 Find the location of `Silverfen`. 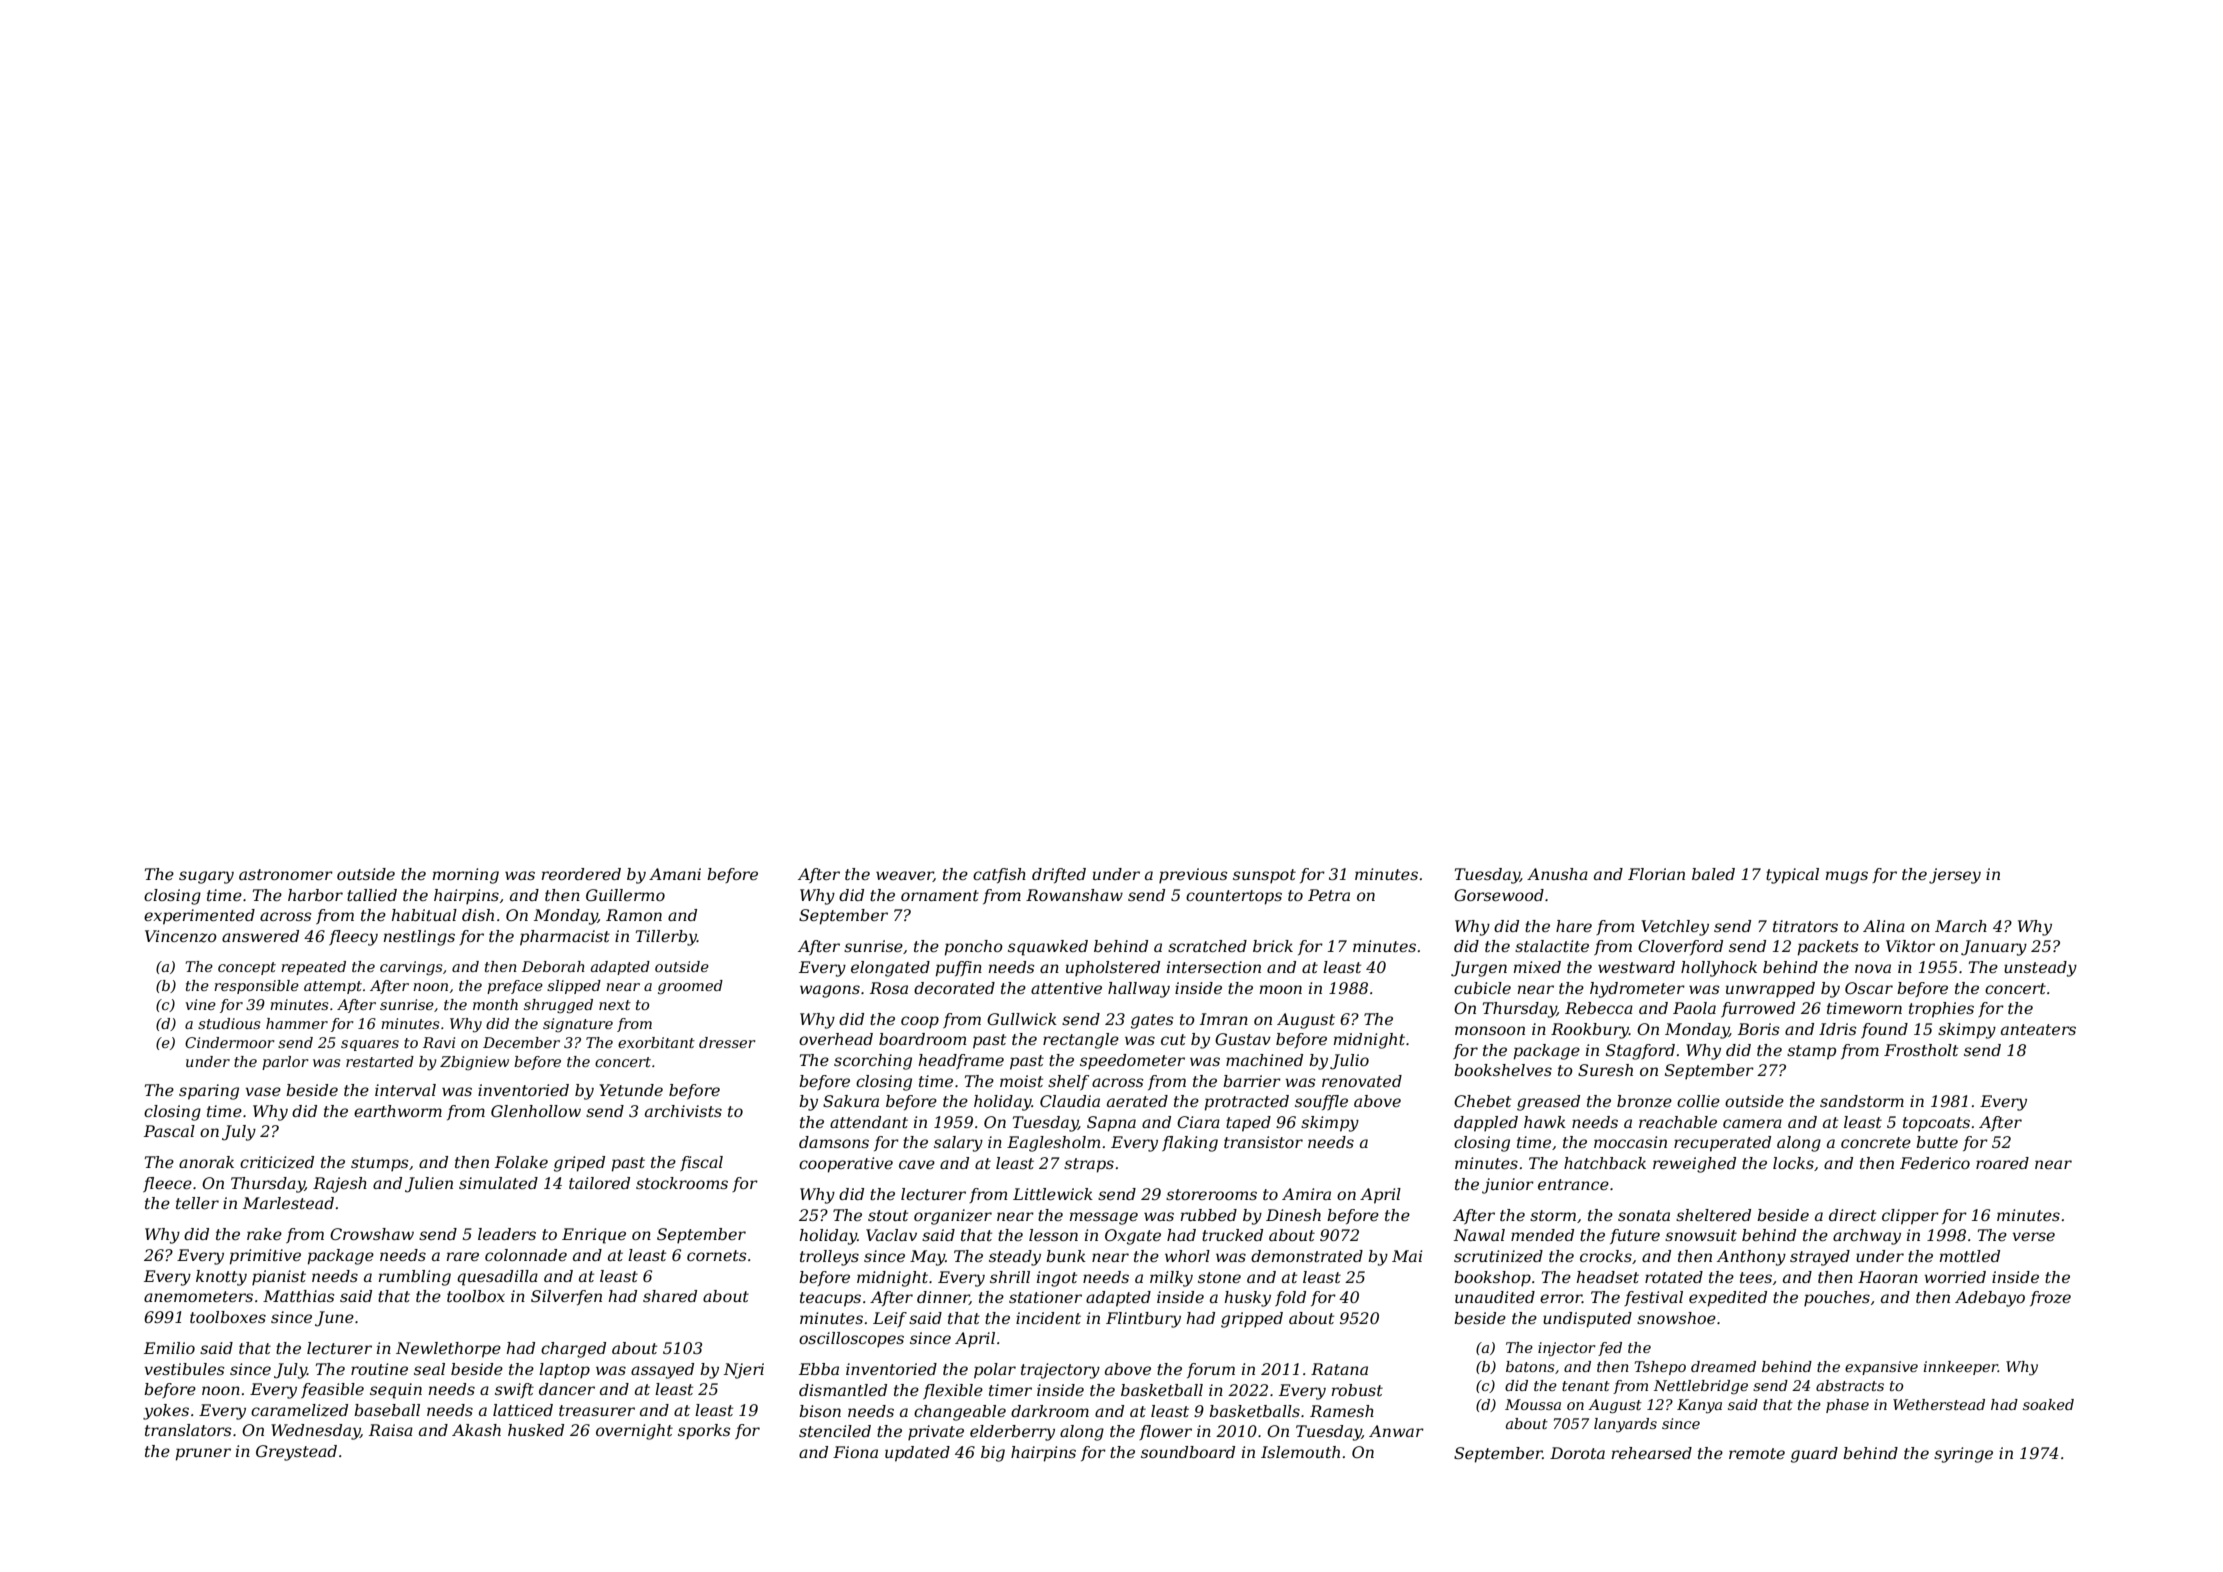

Silverfen is located at coordinates (566, 1297).
